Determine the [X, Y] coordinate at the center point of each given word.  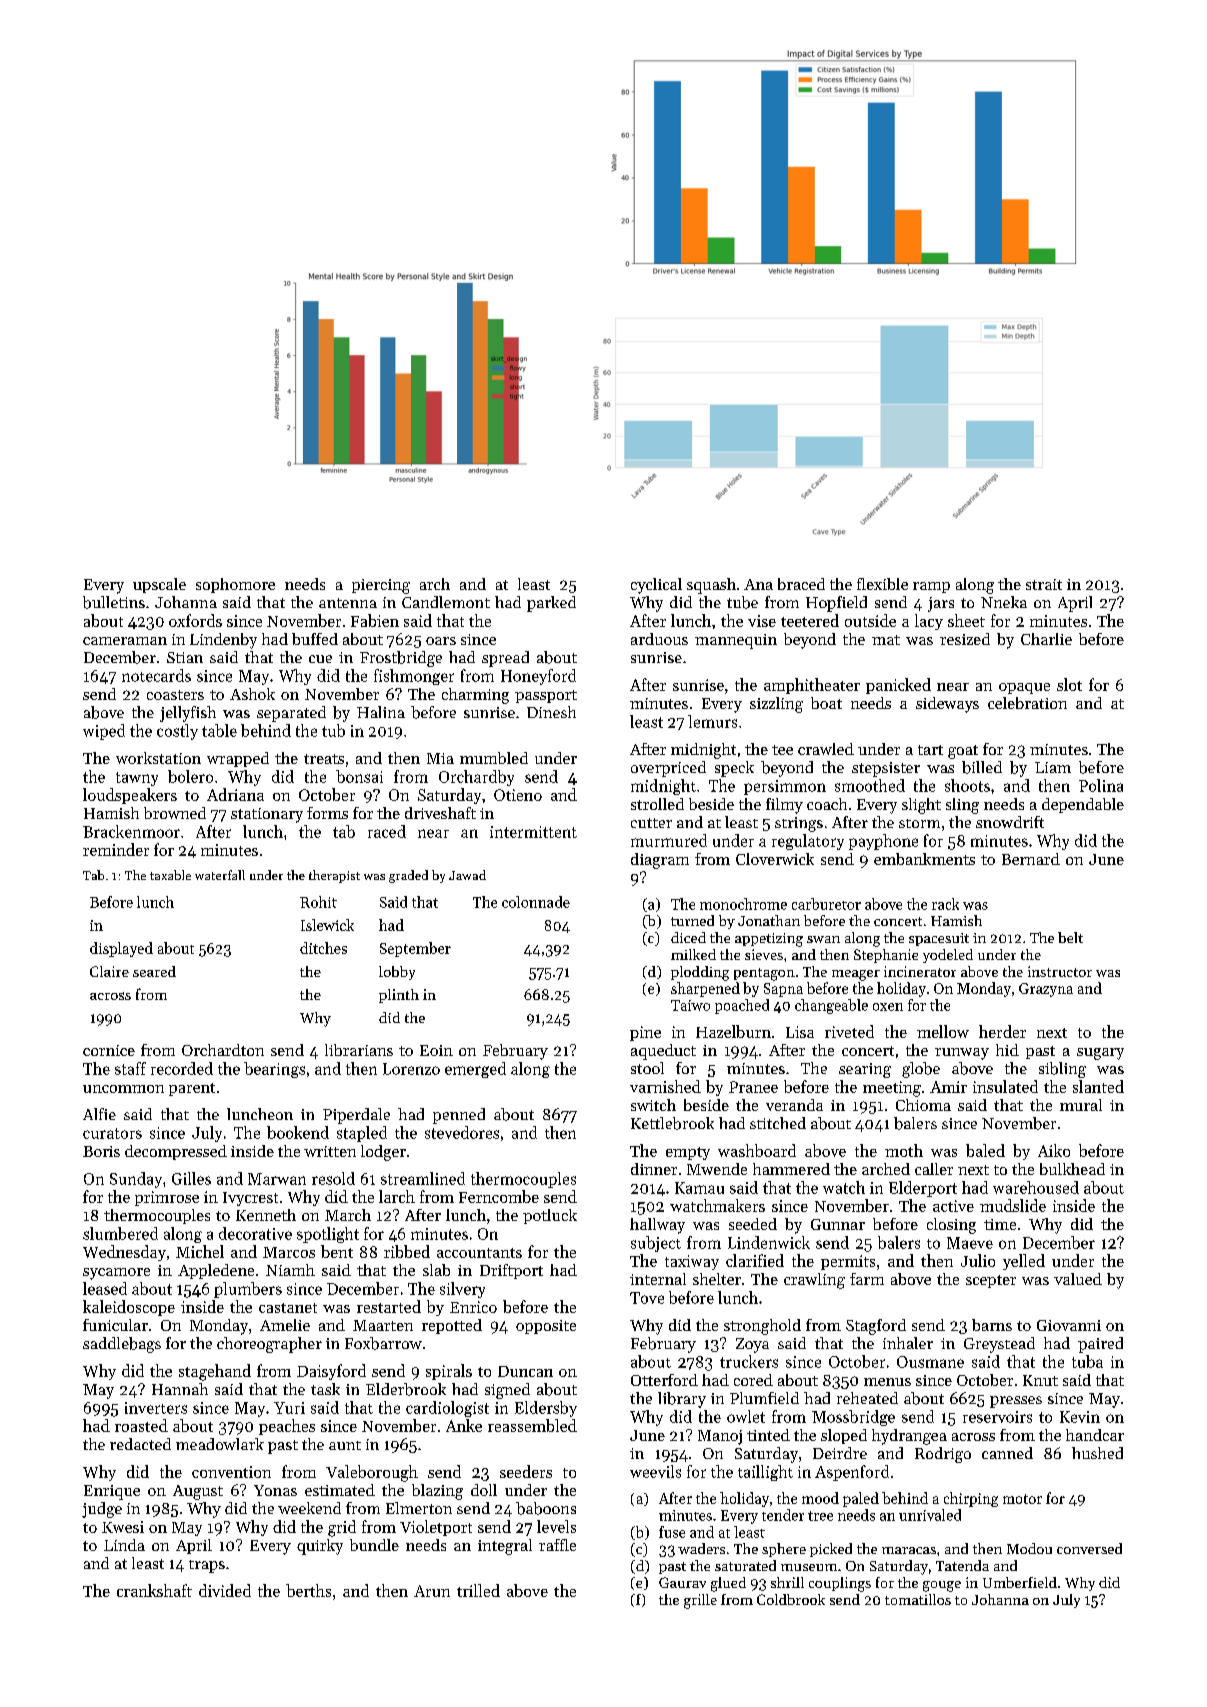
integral [505, 1547]
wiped [104, 732]
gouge [942, 1586]
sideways [947, 705]
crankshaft [154, 1590]
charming [475, 696]
